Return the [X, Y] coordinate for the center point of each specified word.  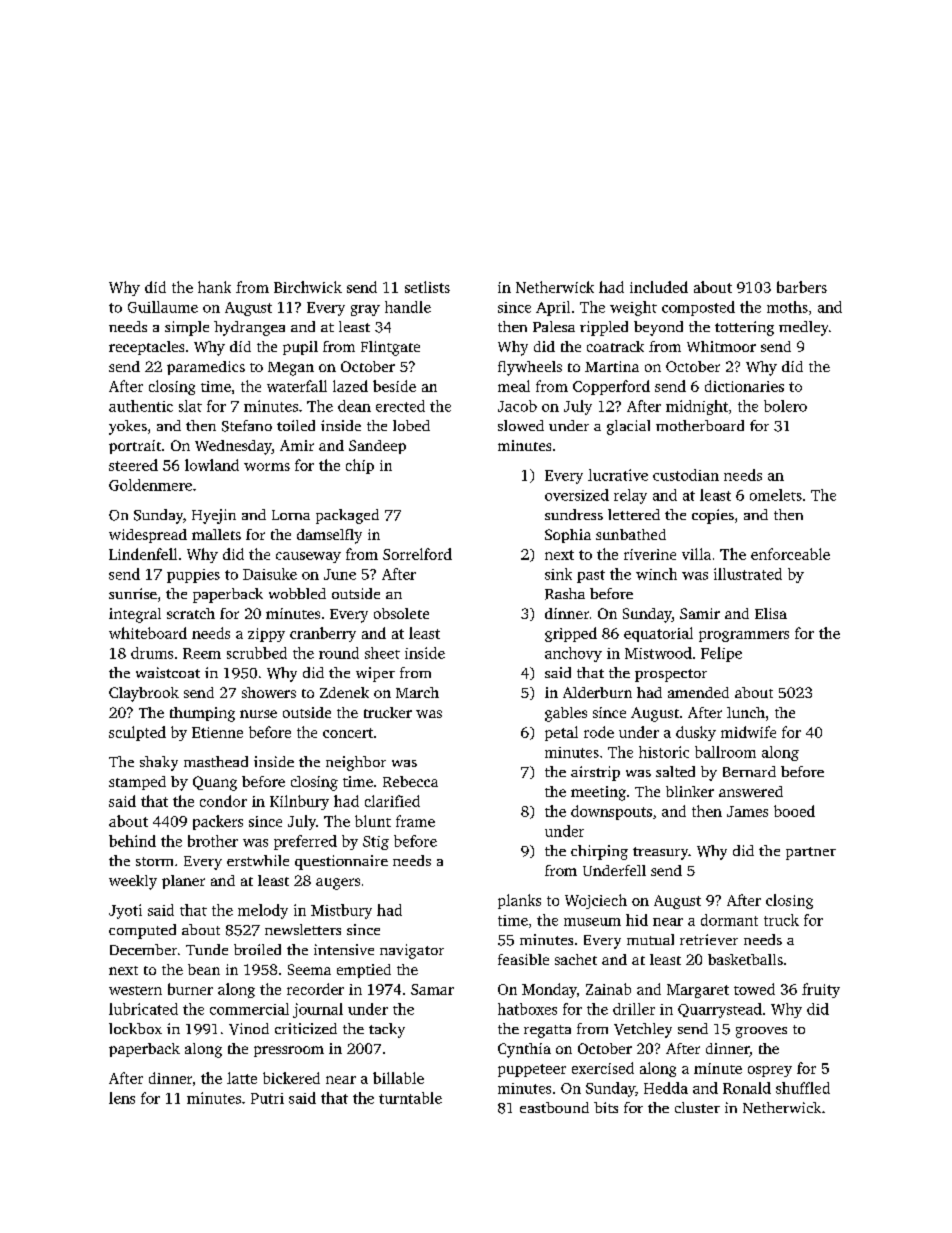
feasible [523, 959]
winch [656, 574]
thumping [202, 714]
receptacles [146, 348]
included [659, 287]
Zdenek [344, 692]
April [553, 308]
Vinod [249, 1029]
